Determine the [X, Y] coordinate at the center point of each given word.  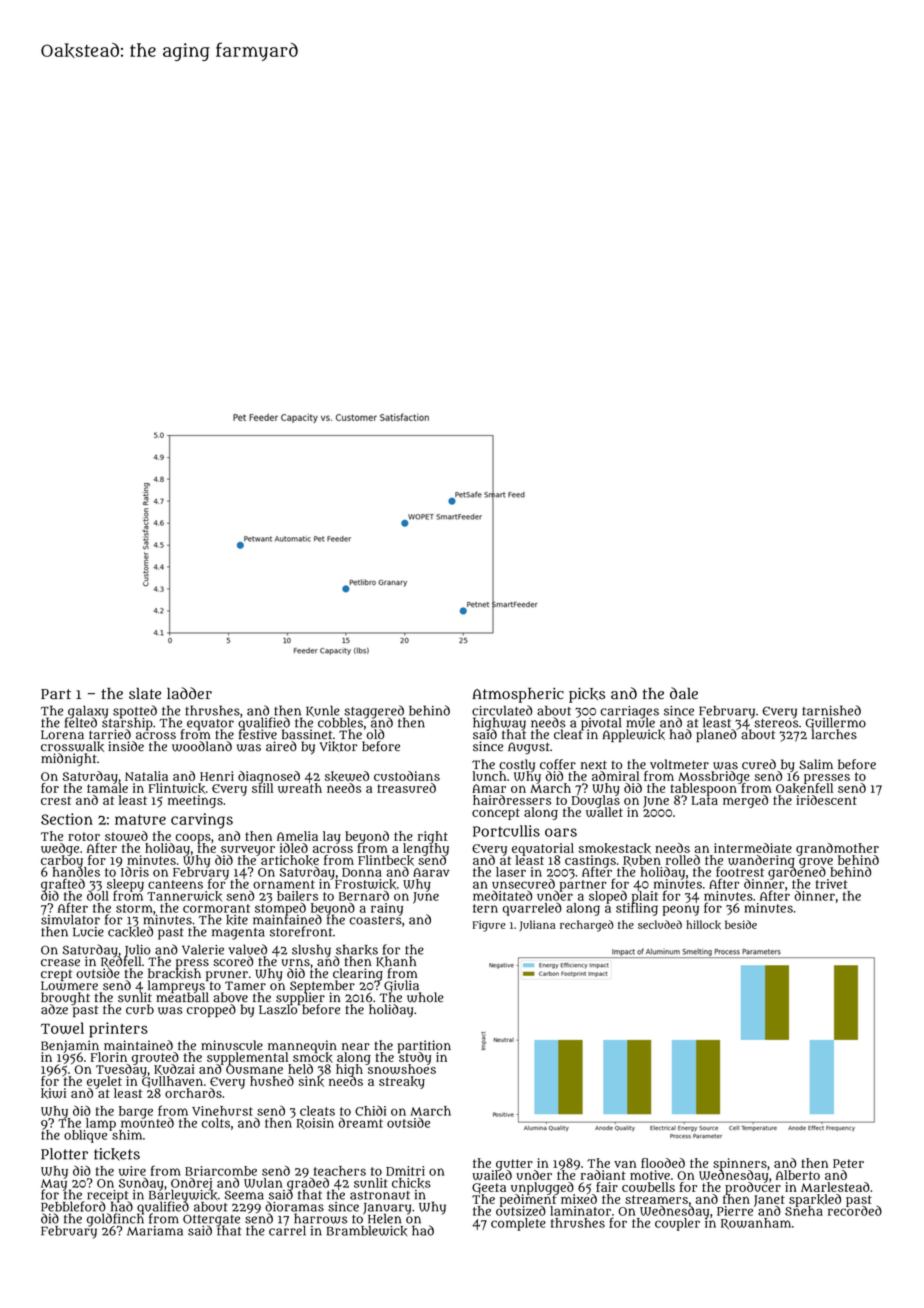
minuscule [232, 1045]
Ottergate [211, 1220]
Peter [848, 1163]
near [356, 1047]
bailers [297, 896]
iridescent [826, 800]
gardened [797, 873]
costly [517, 765]
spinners [740, 1164]
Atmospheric [518, 695]
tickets [117, 1154]
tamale [107, 788]
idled [294, 848]
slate [145, 694]
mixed [579, 1199]
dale [684, 693]
